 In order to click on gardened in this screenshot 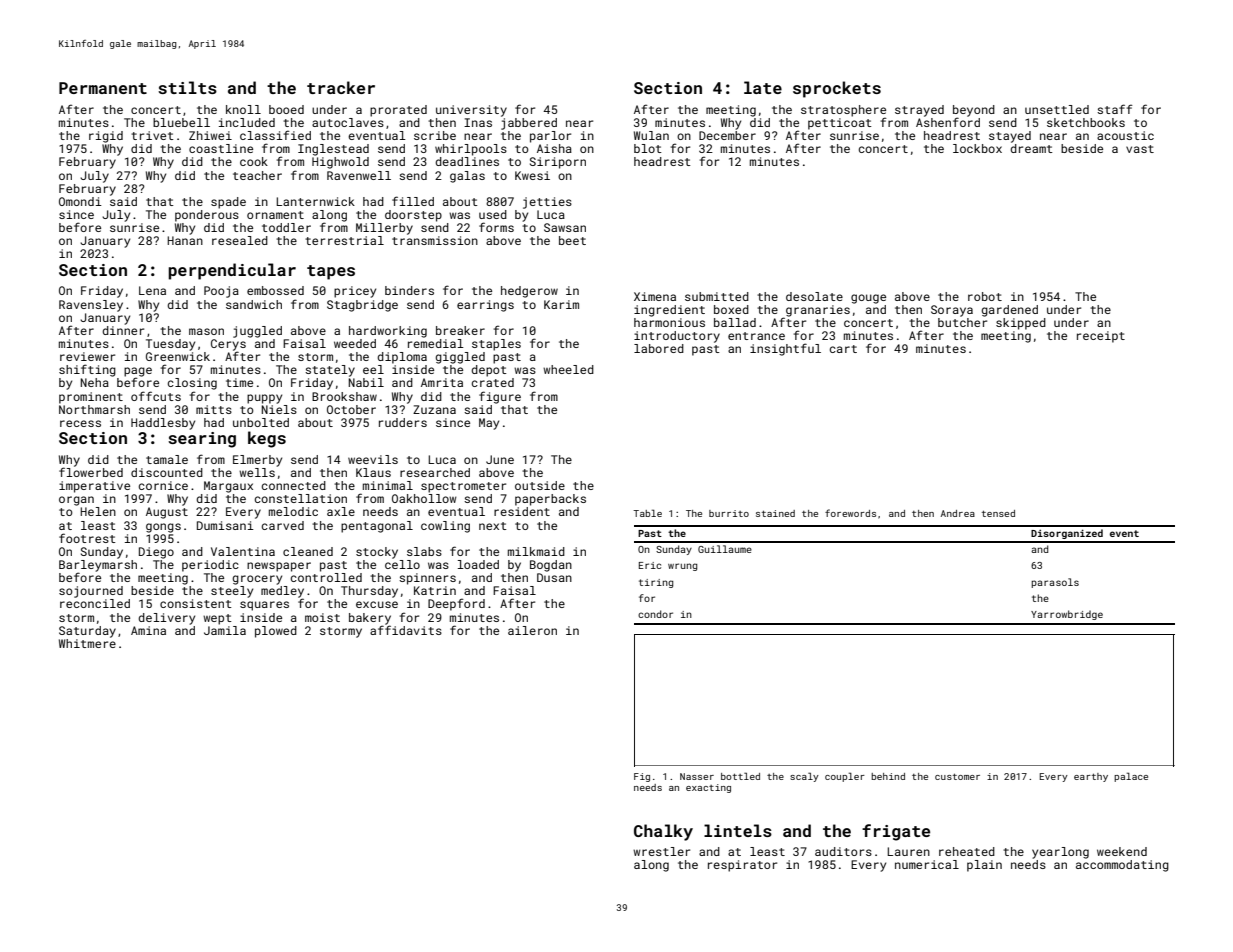, I will do `click(1009, 311)`.
